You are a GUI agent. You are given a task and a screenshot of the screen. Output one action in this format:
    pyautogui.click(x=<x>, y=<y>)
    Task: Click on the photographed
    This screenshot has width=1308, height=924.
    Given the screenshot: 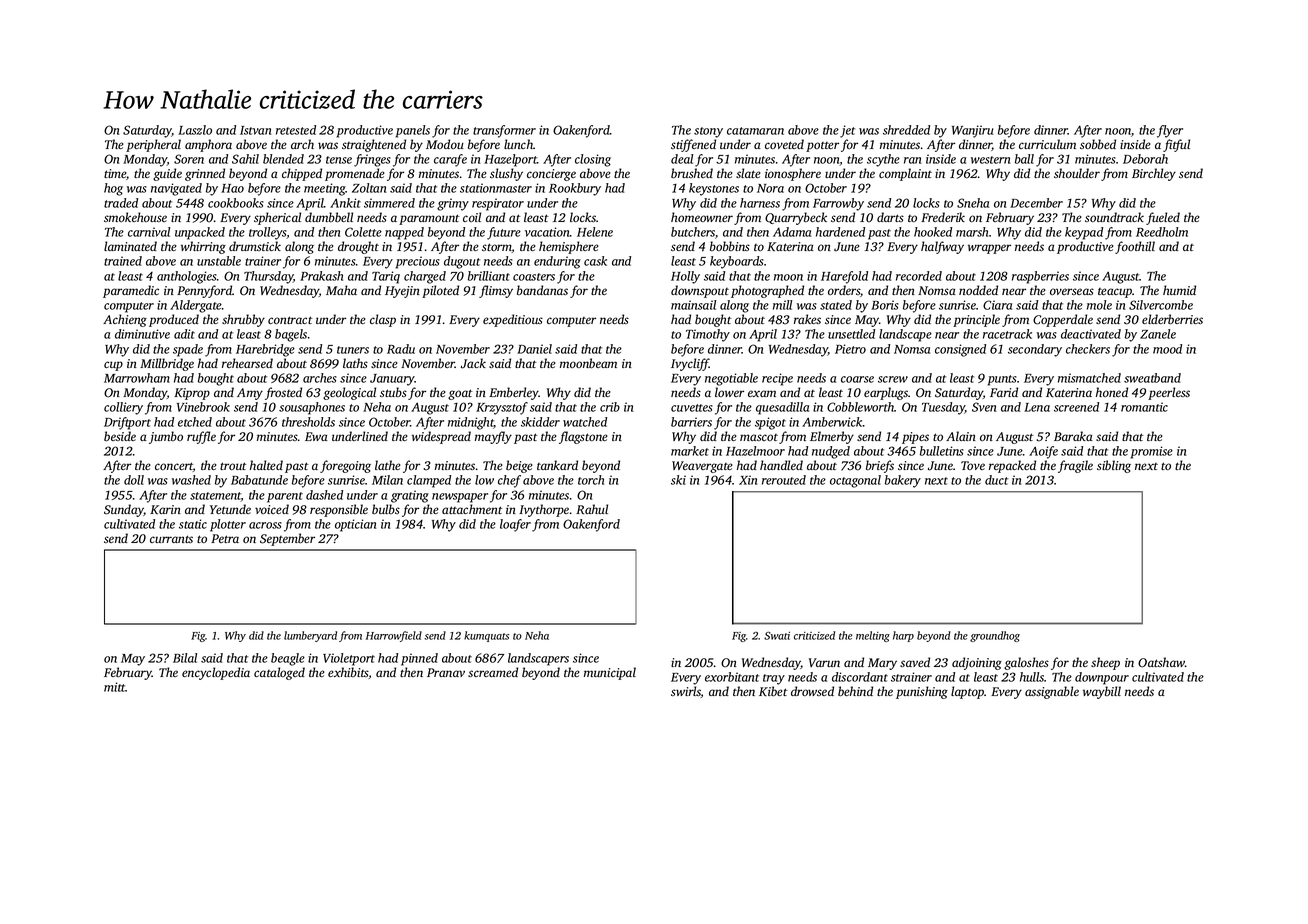 What is the action you would take?
    pyautogui.click(x=767, y=291)
